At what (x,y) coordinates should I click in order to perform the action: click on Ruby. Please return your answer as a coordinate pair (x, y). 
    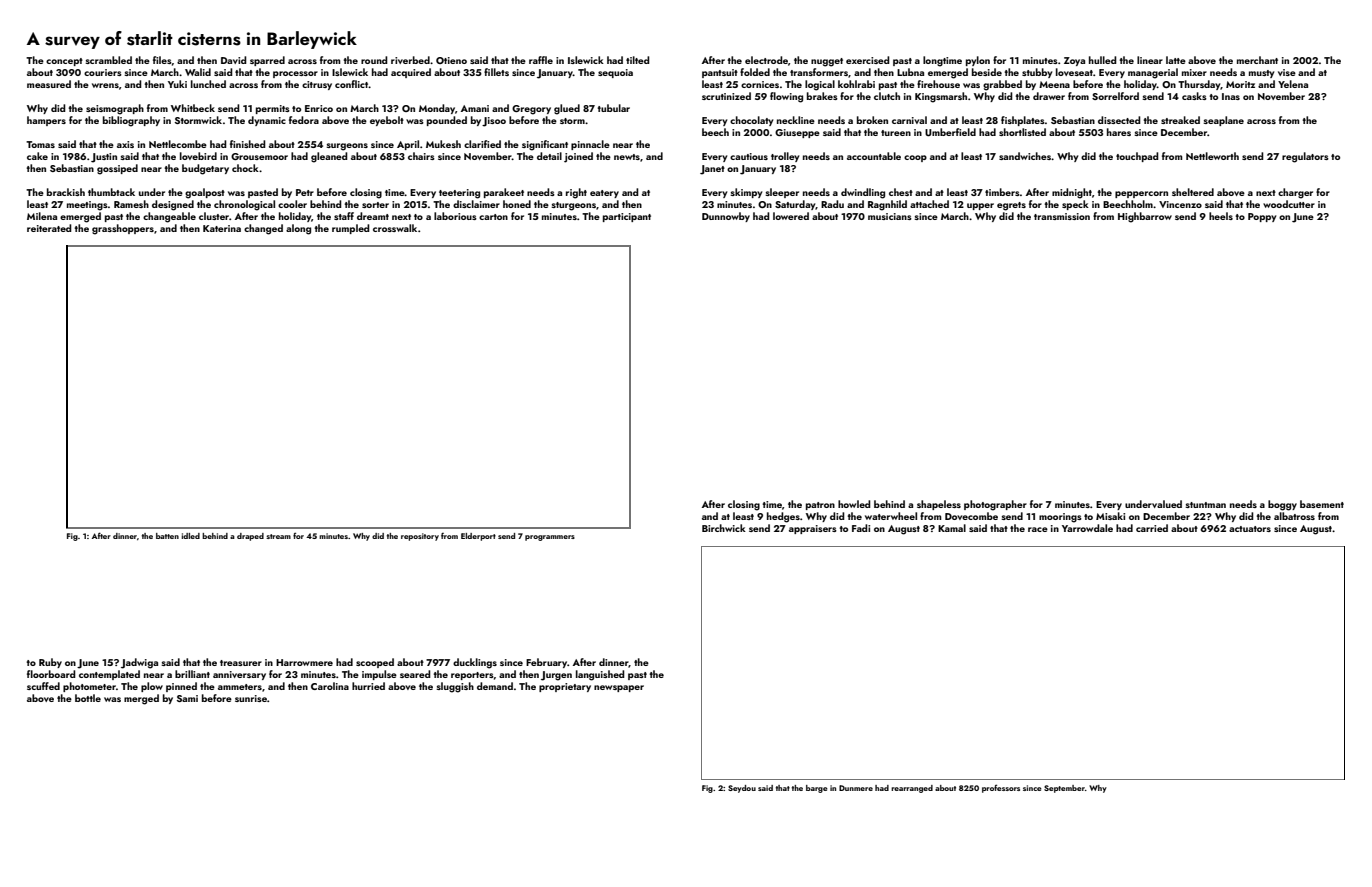
    Looking at the image, I should click on (50, 663).
